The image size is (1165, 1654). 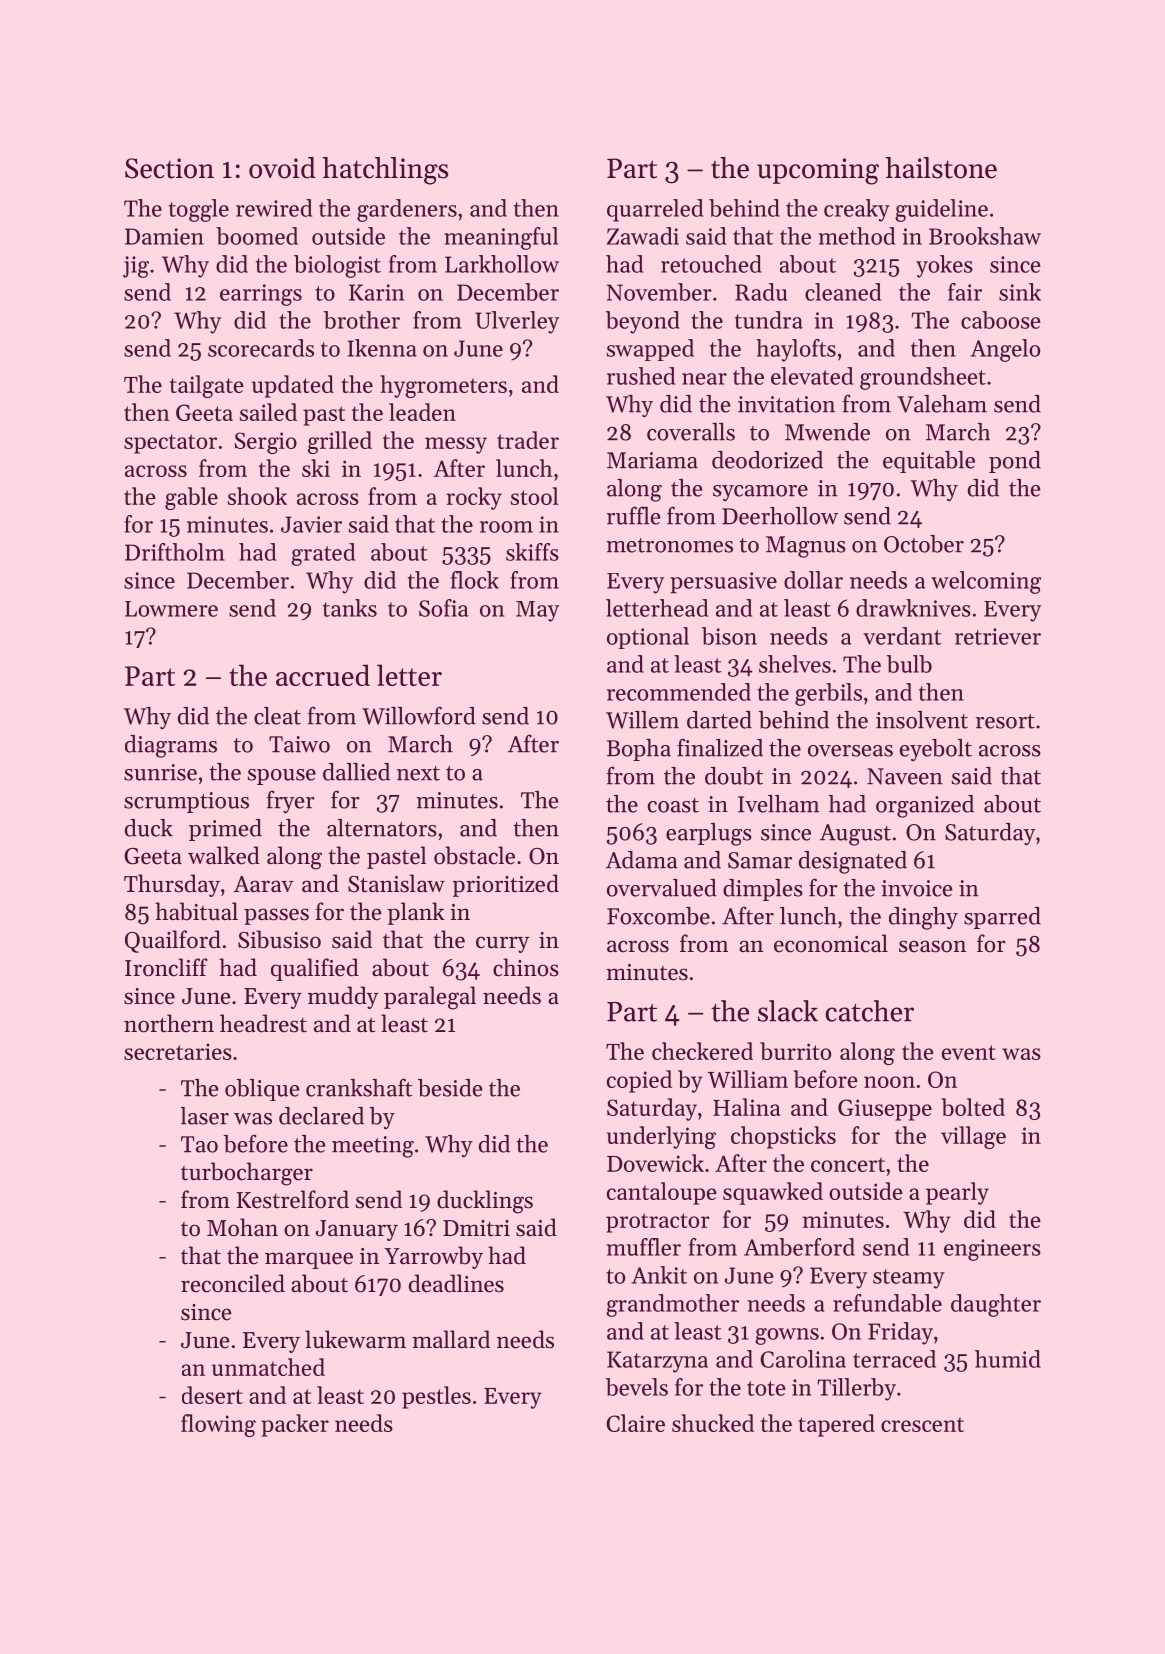 What do you see at coordinates (659, 292) in the screenshot?
I see `November` at bounding box center [659, 292].
